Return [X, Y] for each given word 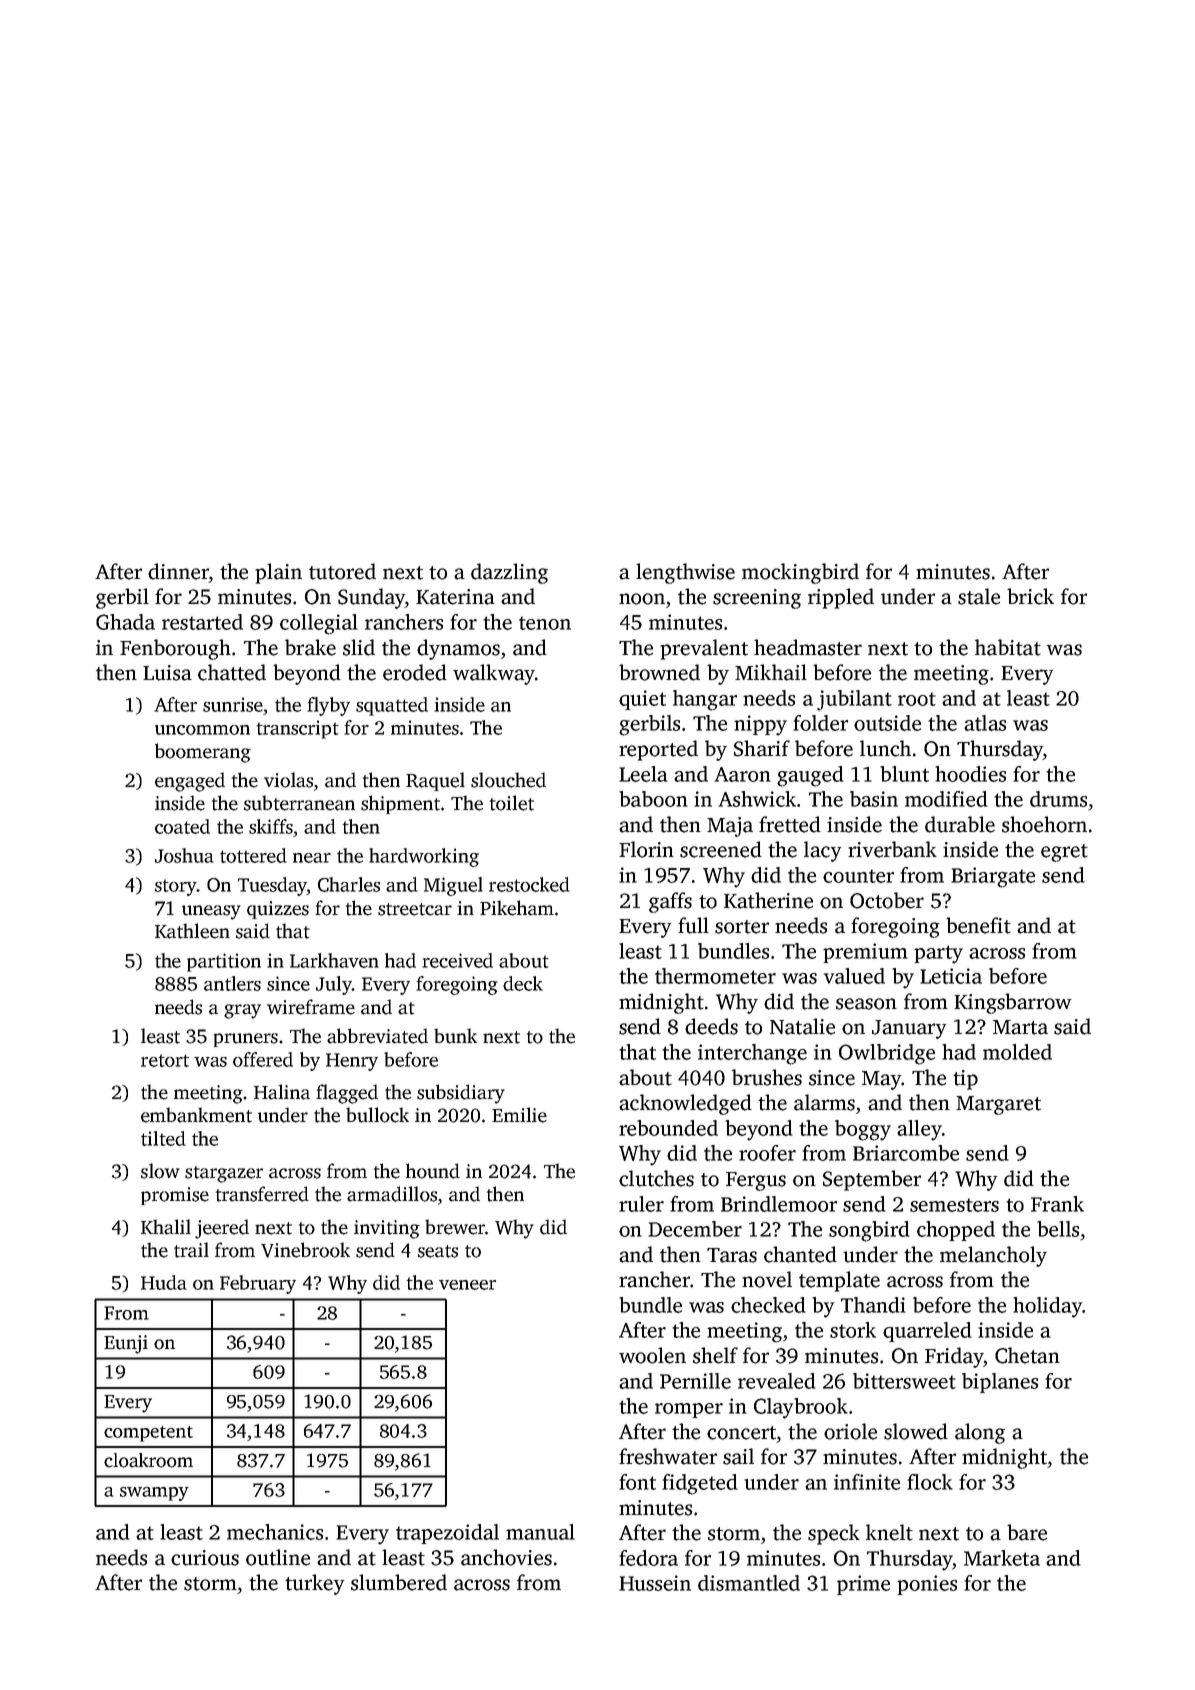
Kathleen [192, 931]
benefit [978, 925]
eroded [415, 672]
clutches [656, 1178]
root [917, 699]
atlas [985, 723]
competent [148, 1434]
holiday [1047, 1307]
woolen [652, 1355]
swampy [154, 1494]
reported [658, 750]
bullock [377, 1115]
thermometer [715, 976]
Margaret [998, 1105]
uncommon [202, 730]
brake [310, 647]
